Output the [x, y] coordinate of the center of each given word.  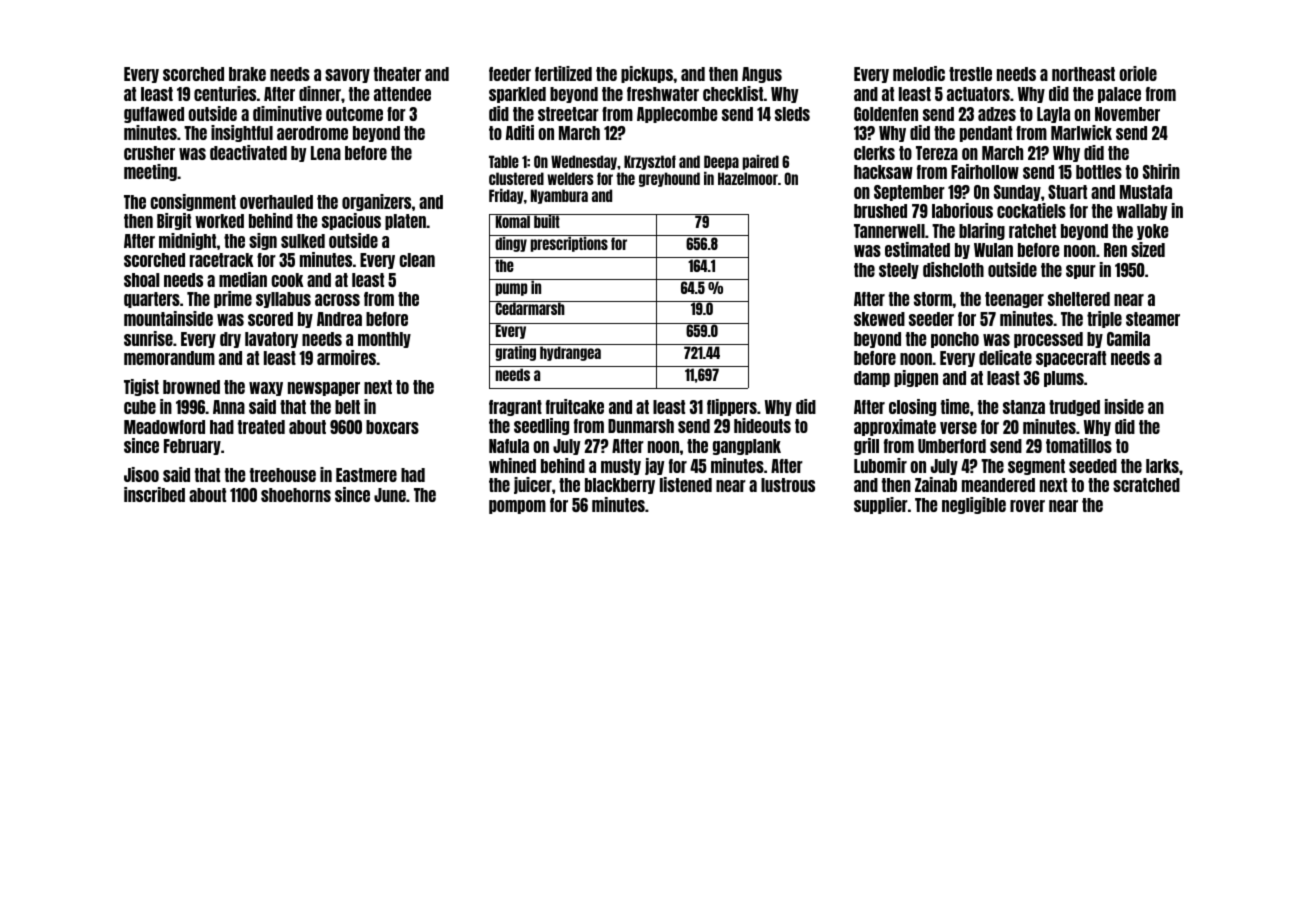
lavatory [271, 340]
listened [686, 484]
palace [1119, 95]
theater [397, 74]
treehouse [283, 475]
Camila [1128, 338]
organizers [376, 202]
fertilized [563, 73]
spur [1081, 272]
